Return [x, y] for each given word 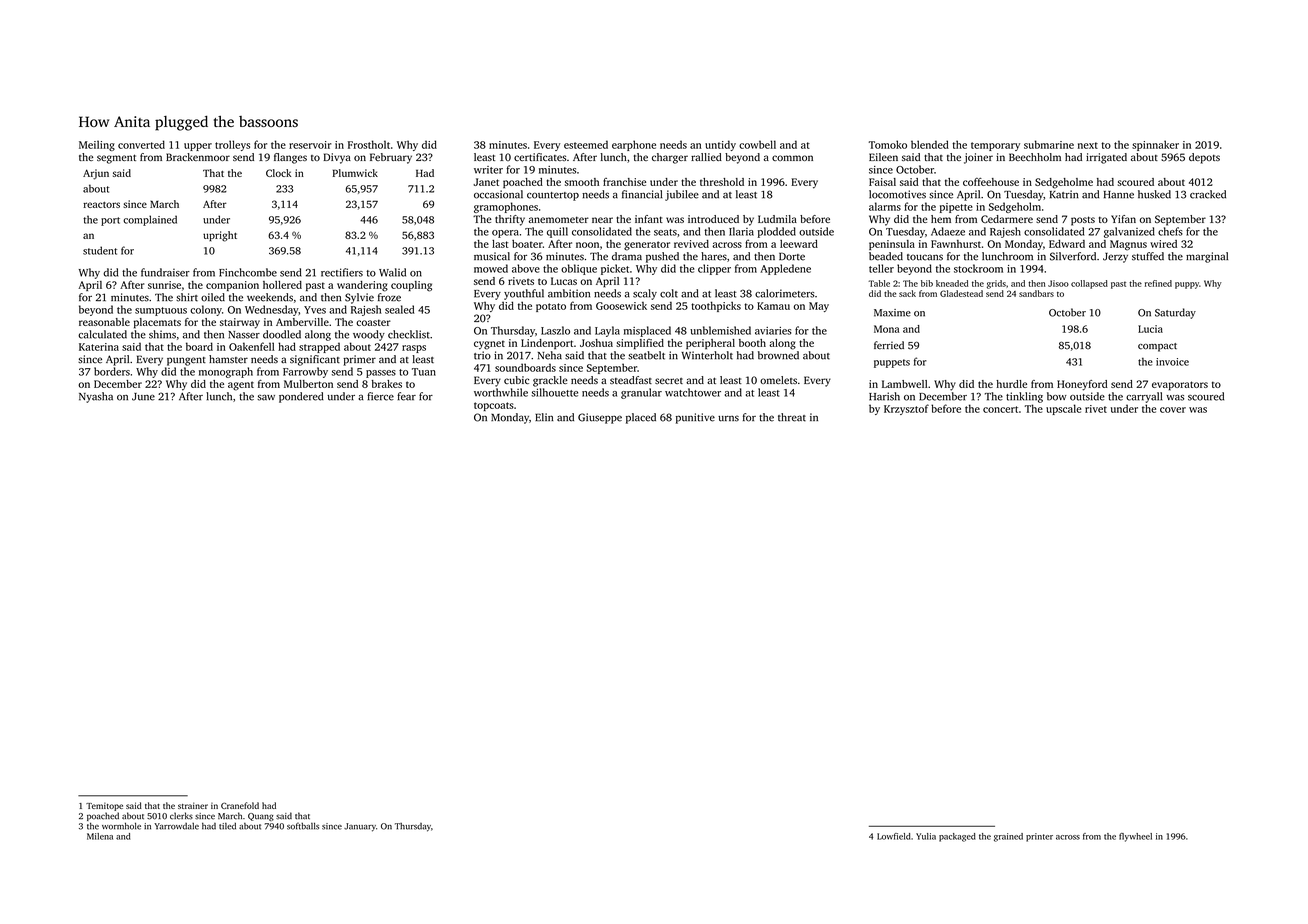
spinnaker [1155, 145]
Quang [261, 817]
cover [1173, 410]
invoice [1172, 362]
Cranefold [240, 805]
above [526, 268]
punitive [695, 418]
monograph [226, 372]
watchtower [693, 392]
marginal [1207, 257]
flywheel [1135, 837]
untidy [720, 145]
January [360, 827]
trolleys [232, 145]
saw [266, 397]
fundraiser [165, 272]
